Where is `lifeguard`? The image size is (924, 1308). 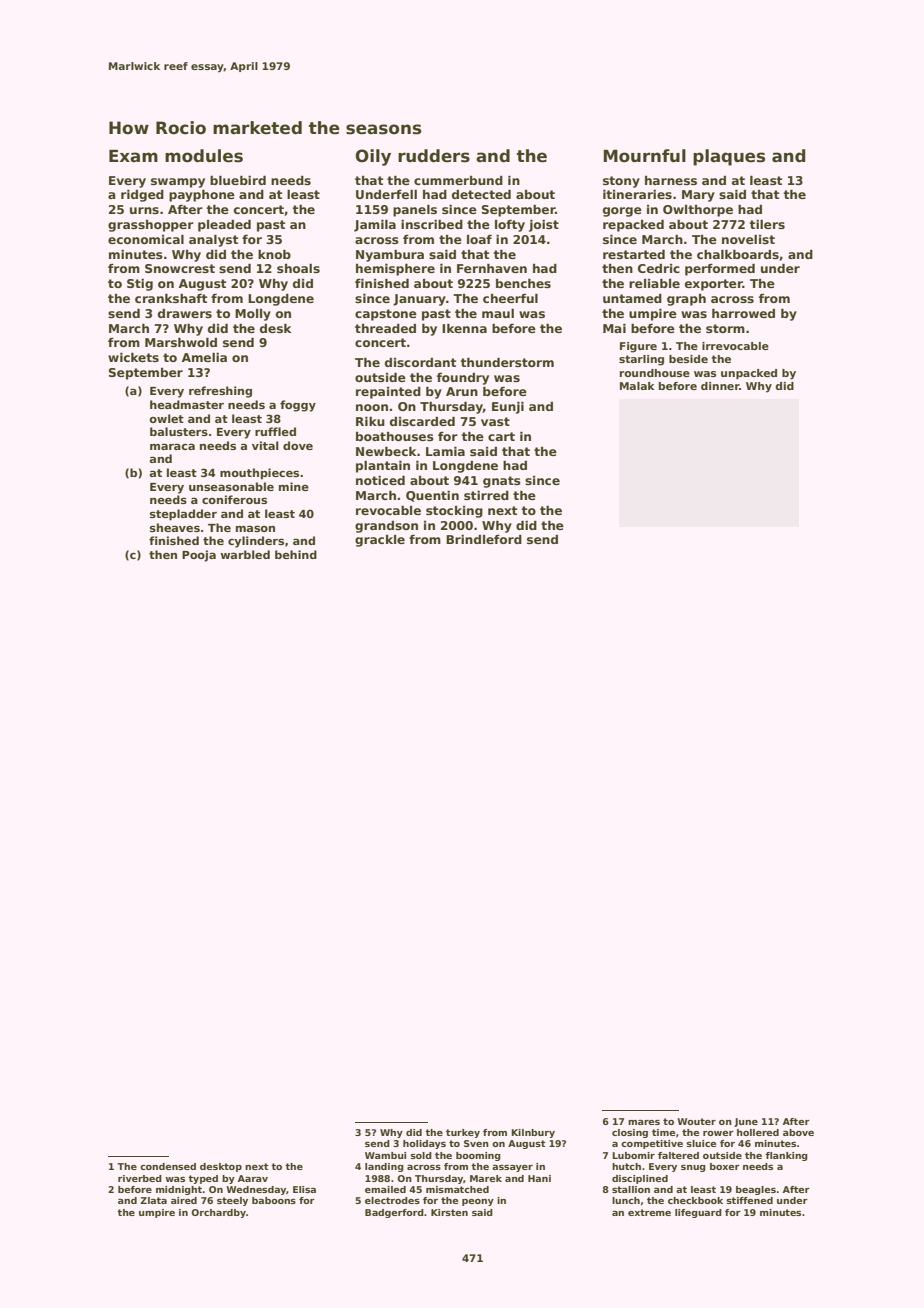
lifeguard is located at coordinates (698, 1213).
